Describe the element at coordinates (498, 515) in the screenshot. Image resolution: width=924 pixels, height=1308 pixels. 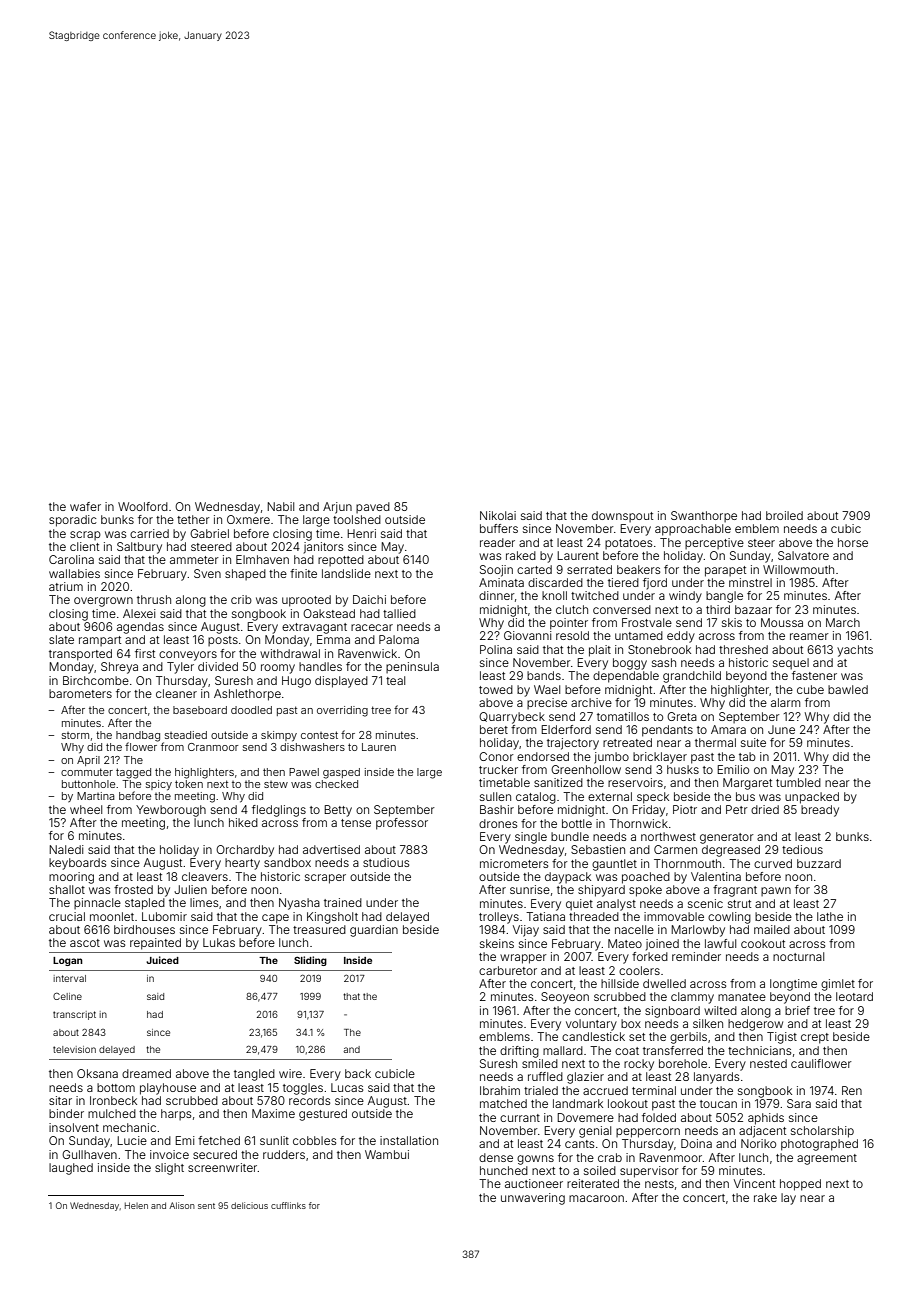
I see `Nikolai` at that location.
